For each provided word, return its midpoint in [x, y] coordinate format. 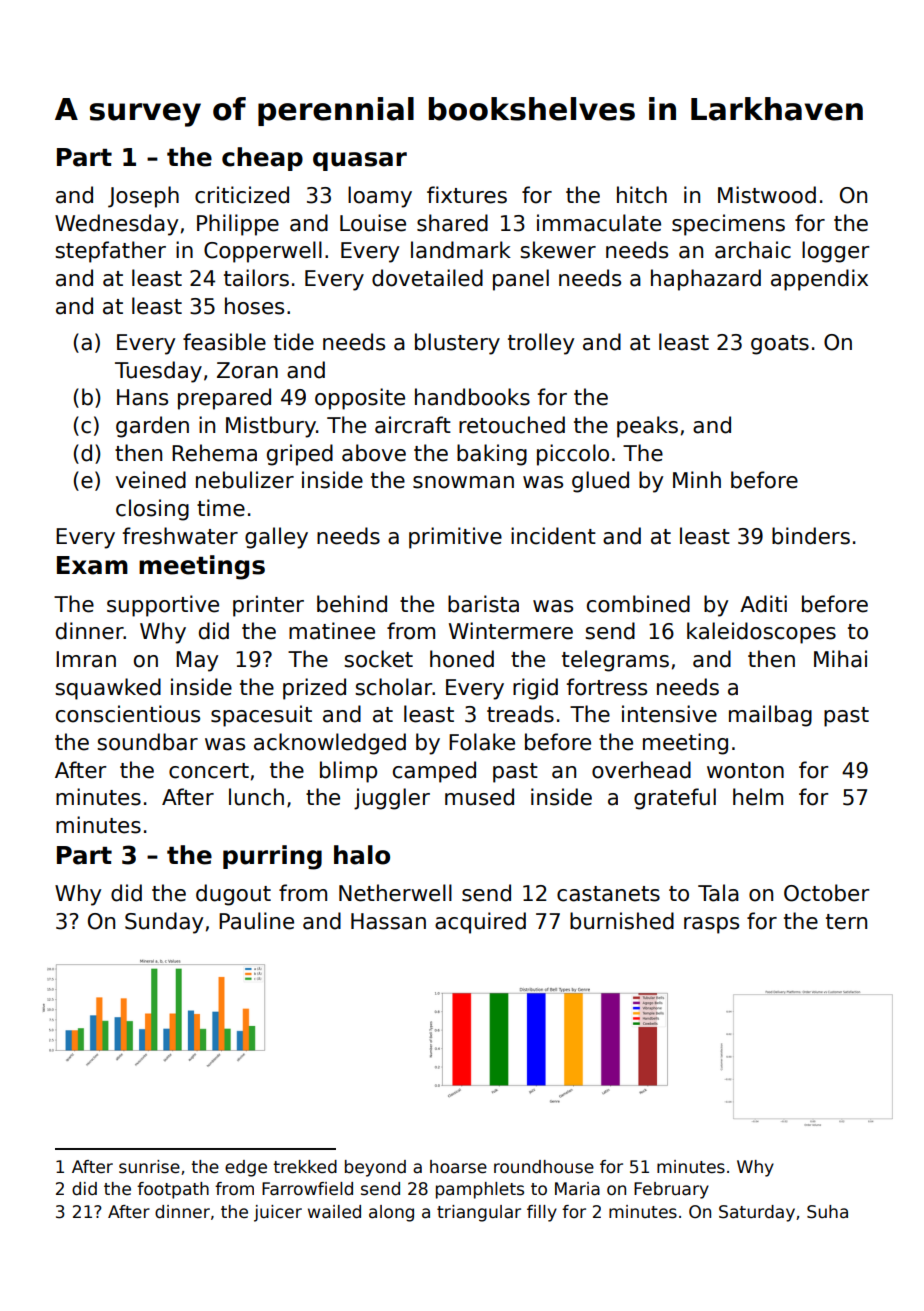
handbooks [472, 397]
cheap [262, 159]
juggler [392, 799]
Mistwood [767, 195]
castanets [608, 894]
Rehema [214, 453]
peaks [647, 427]
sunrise [149, 1167]
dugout [233, 895]
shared [452, 223]
